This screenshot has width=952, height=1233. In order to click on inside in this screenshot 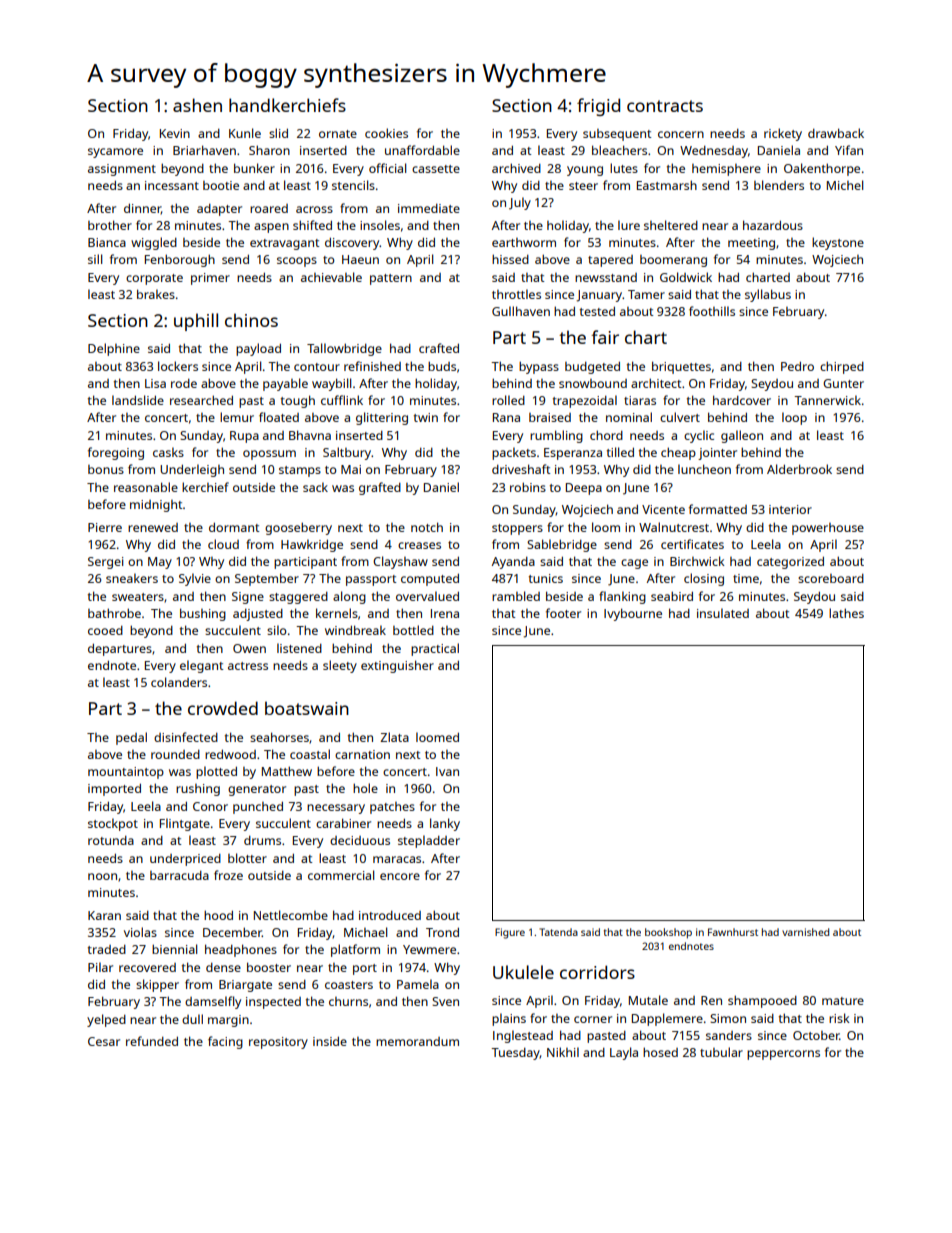, I will do `click(330, 1041)`.
